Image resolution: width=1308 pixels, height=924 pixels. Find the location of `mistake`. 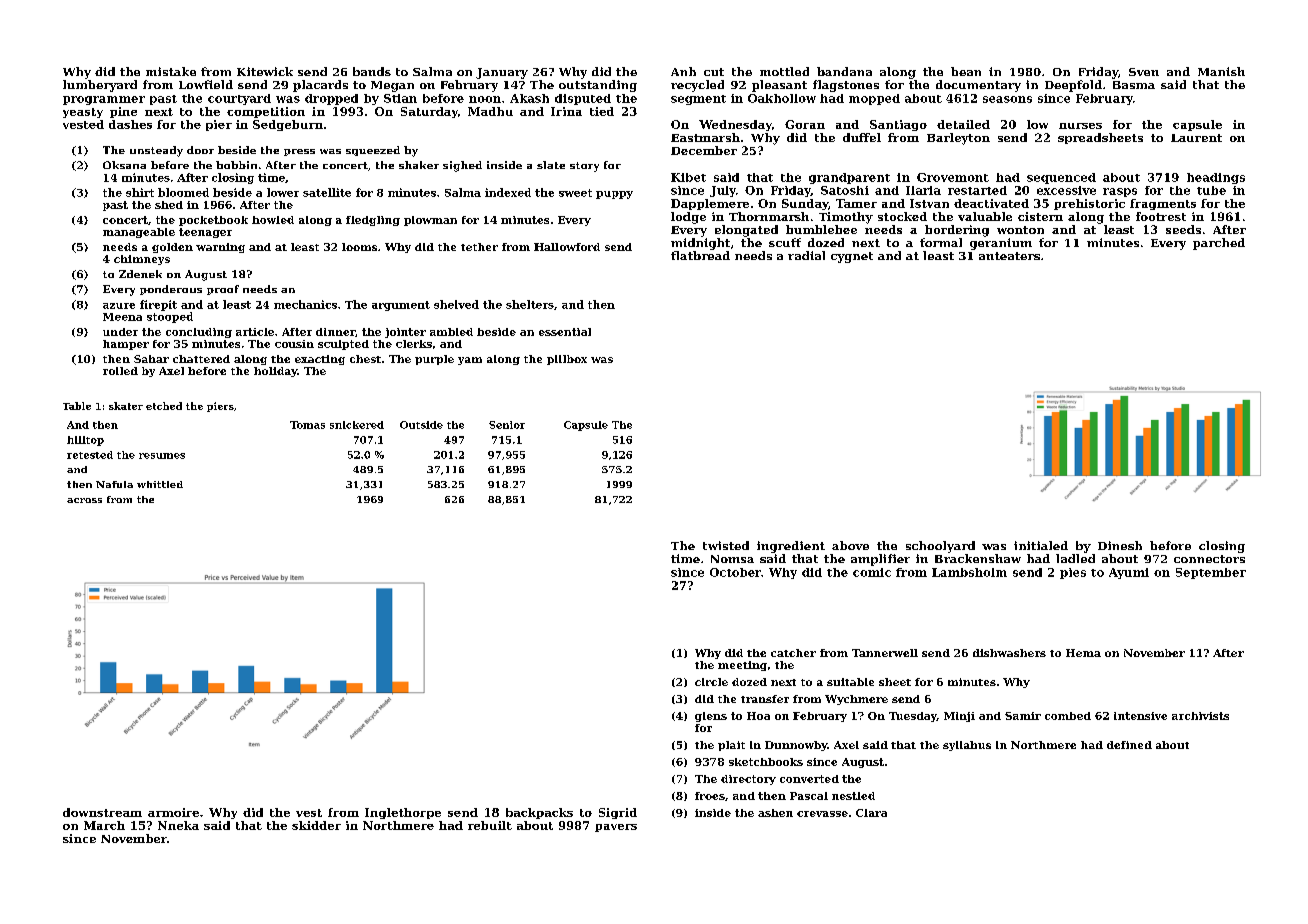

mistake is located at coordinates (171, 71).
